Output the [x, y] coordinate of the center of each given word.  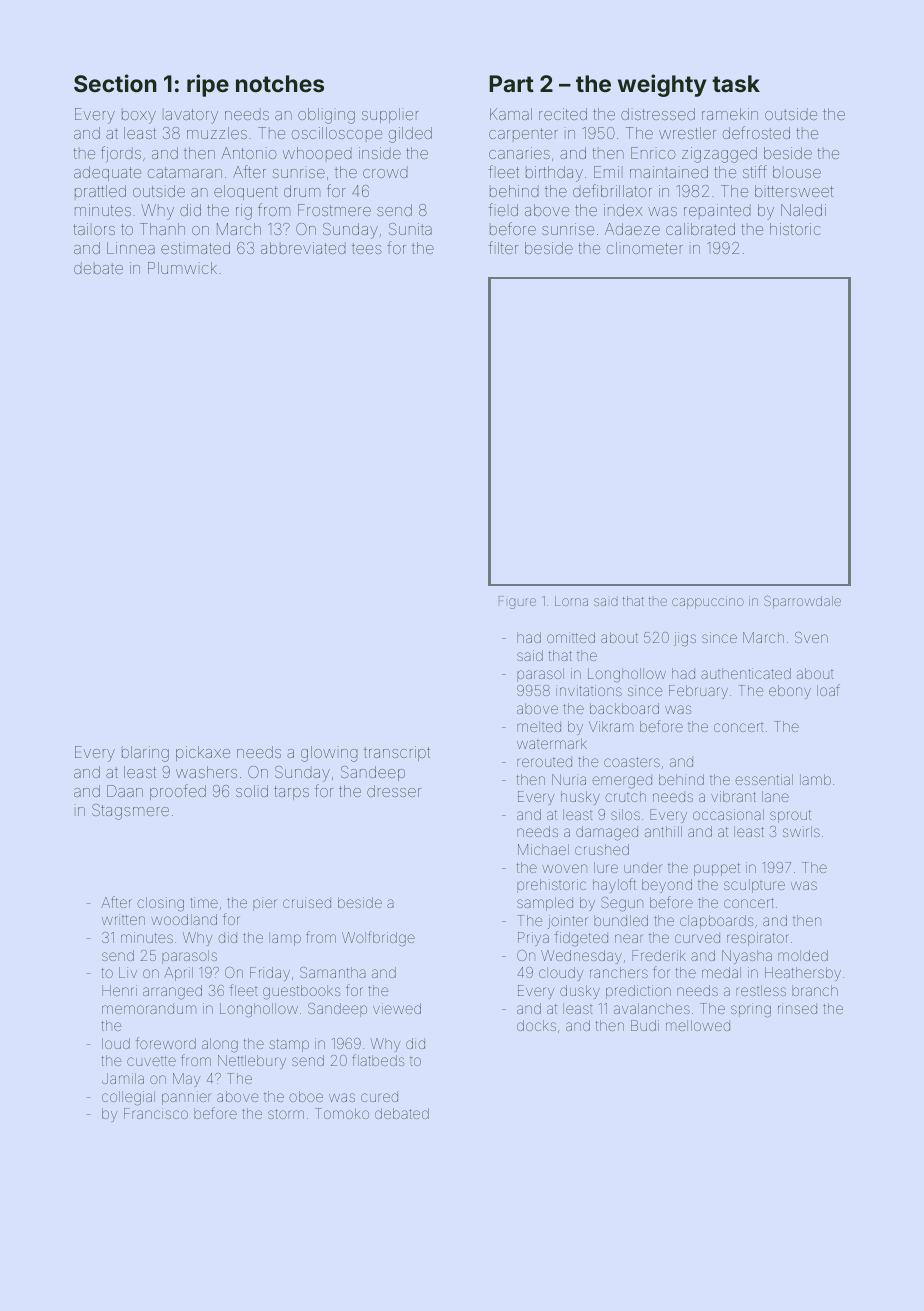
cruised [307, 902]
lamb [815, 779]
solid [252, 791]
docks [536, 1025]
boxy [139, 117]
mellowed [698, 1025]
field [503, 209]
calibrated [700, 229]
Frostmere [334, 210]
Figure [517, 602]
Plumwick [182, 268]
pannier [187, 1098]
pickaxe [203, 753]
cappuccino [708, 602]
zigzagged [719, 155]
